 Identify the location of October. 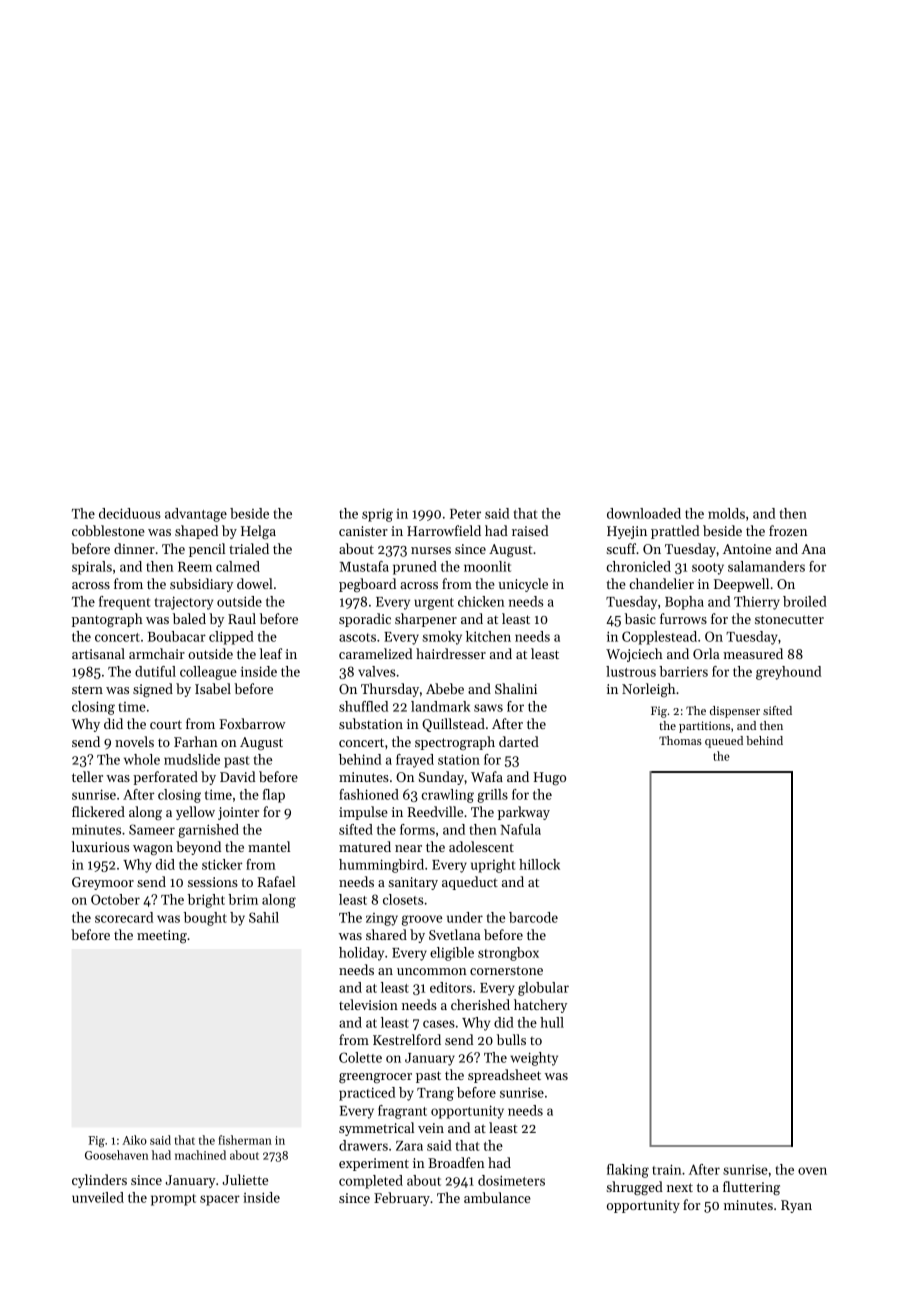
(115, 899).
